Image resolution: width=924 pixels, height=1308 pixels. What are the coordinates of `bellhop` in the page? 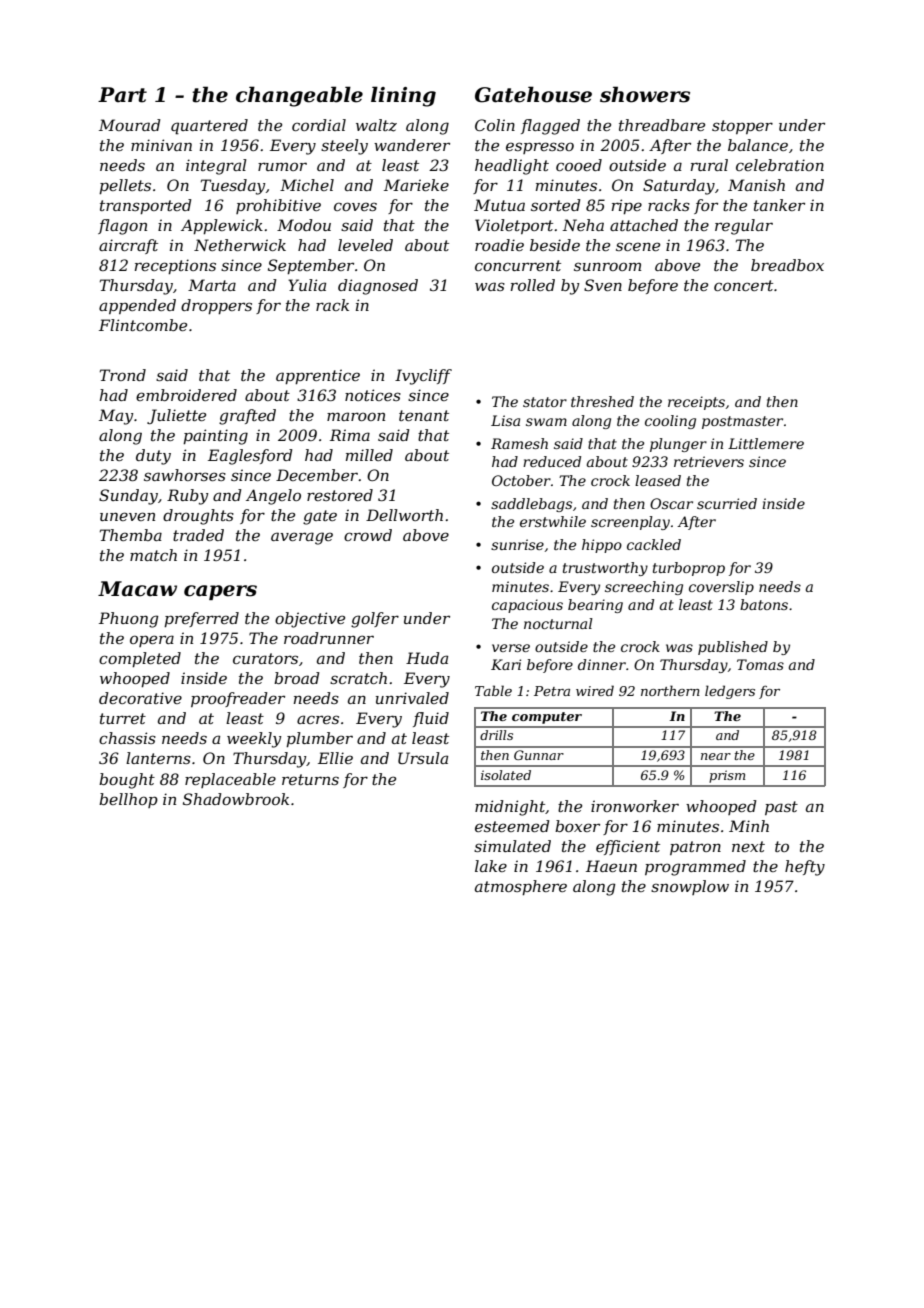 It's located at (128, 800).
